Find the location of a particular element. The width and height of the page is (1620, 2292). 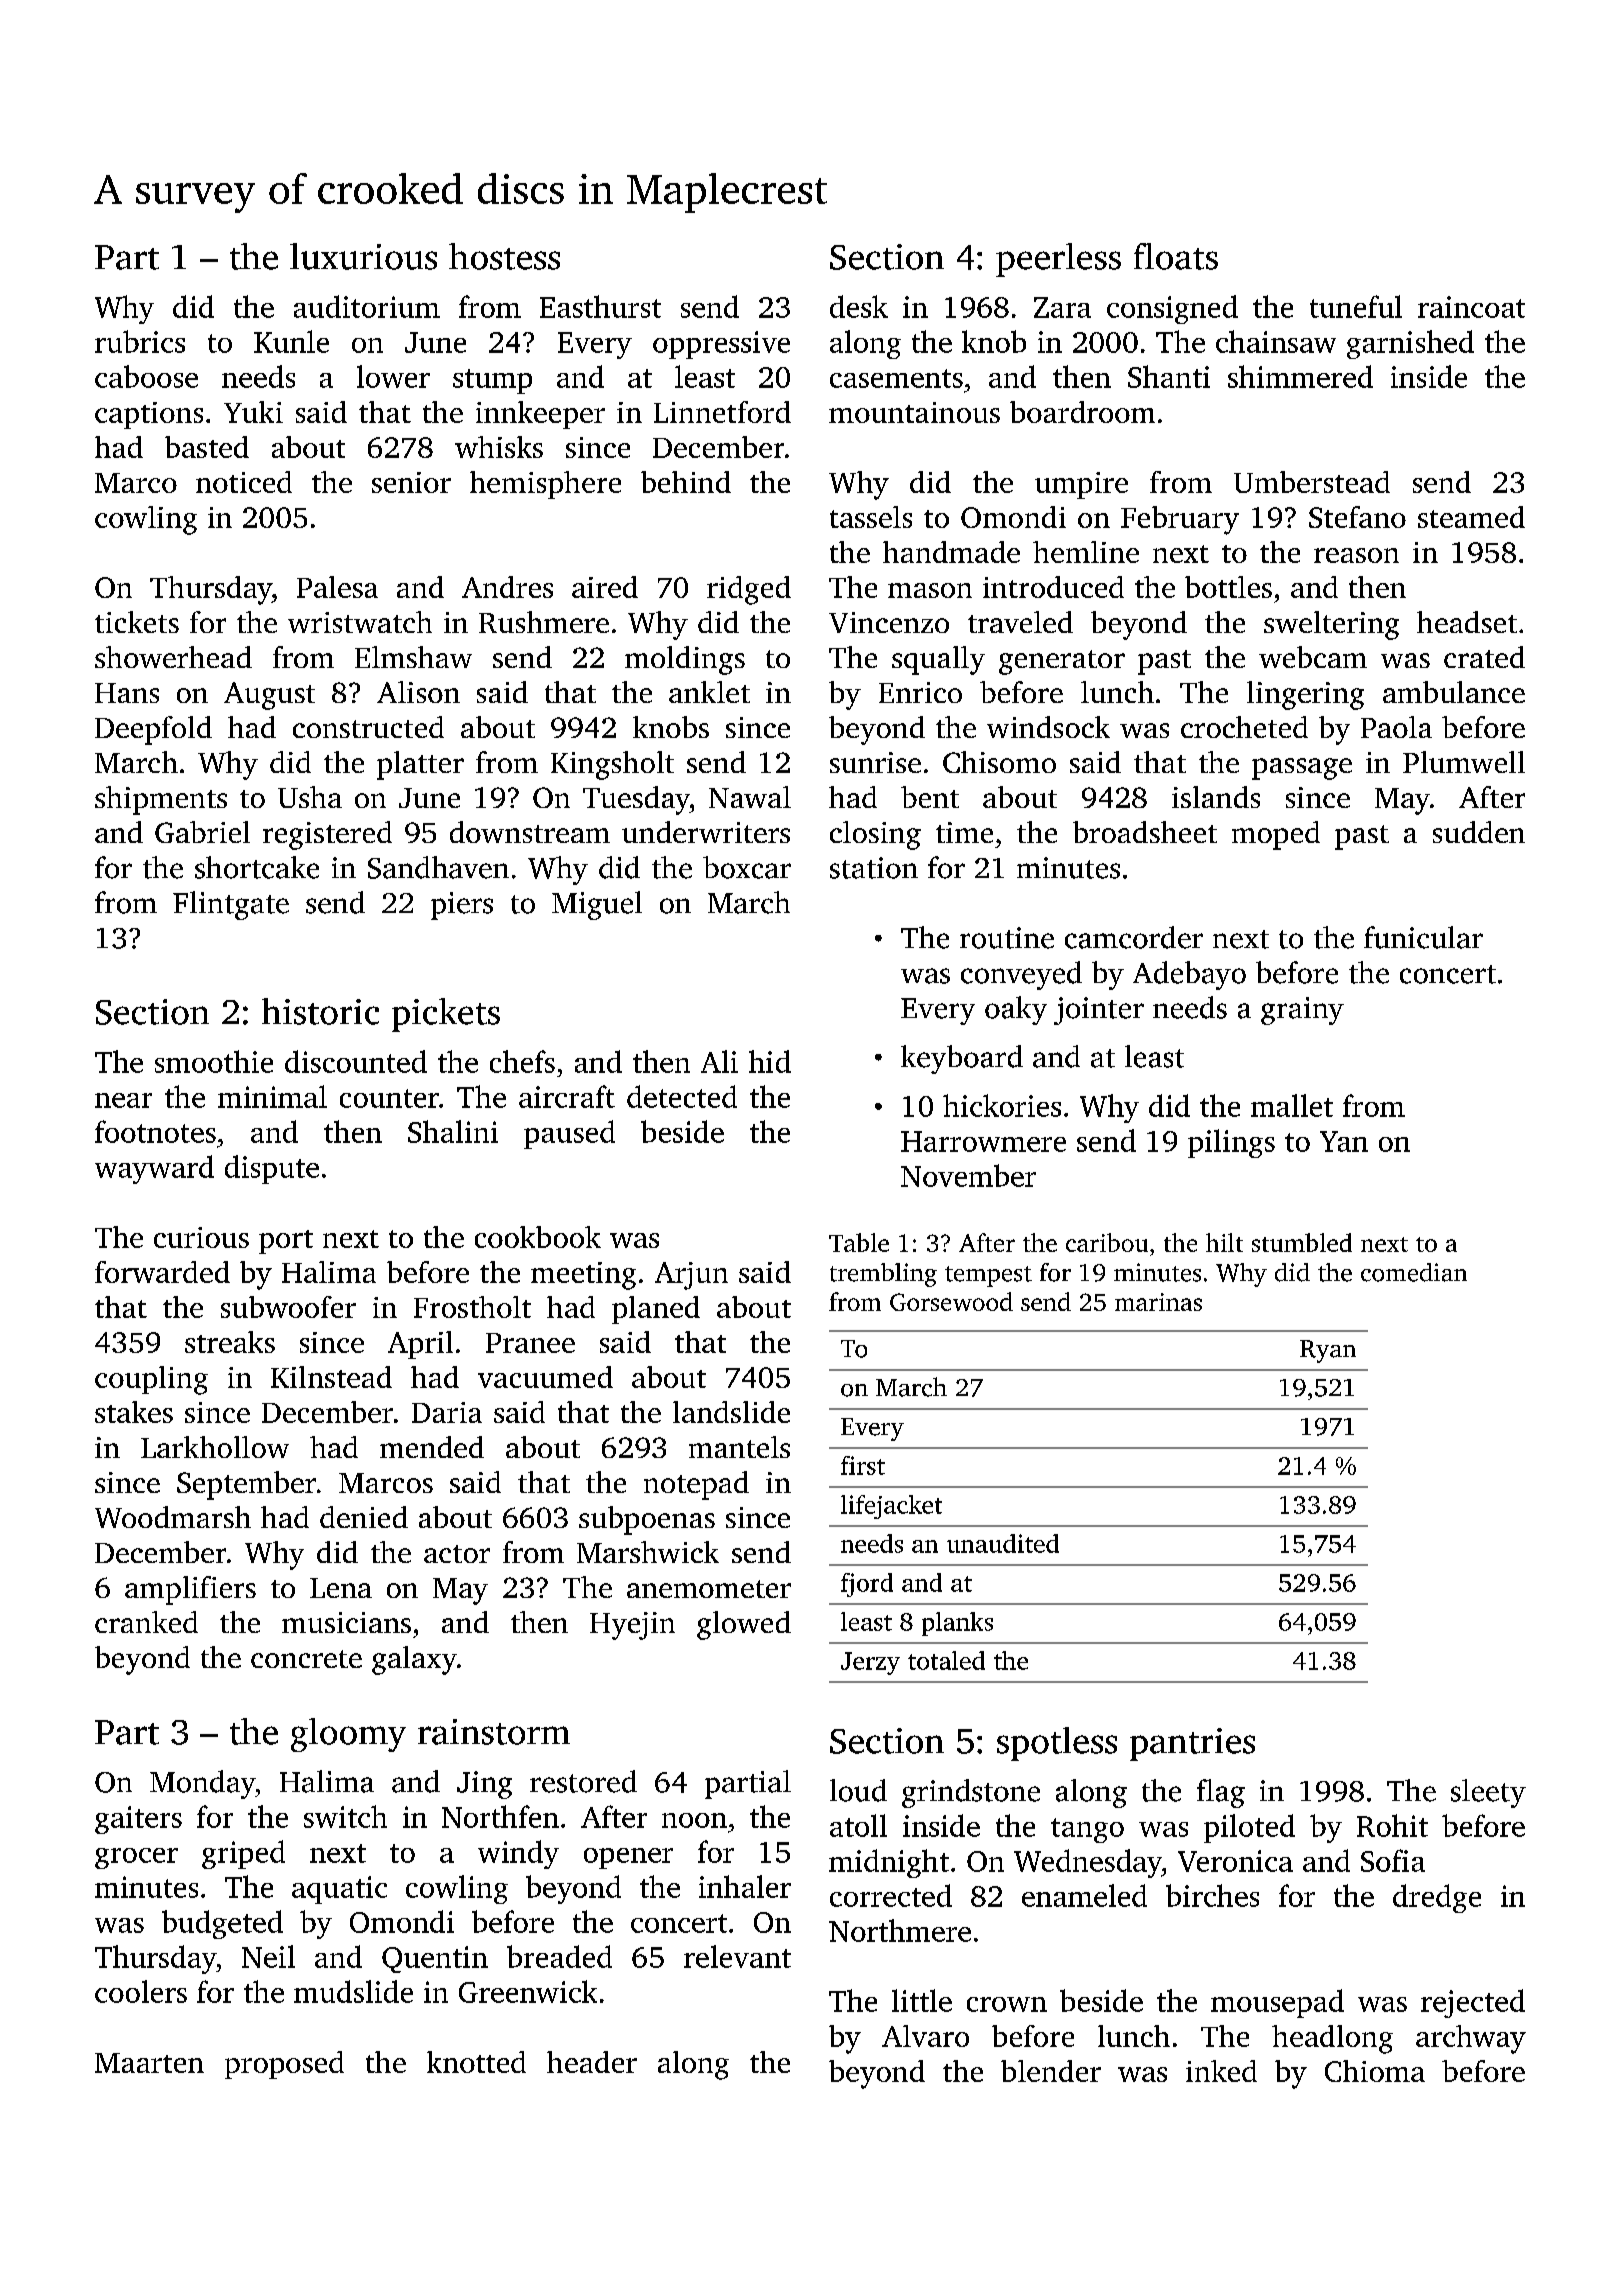

Larkhollow is located at coordinates (215, 1447).
